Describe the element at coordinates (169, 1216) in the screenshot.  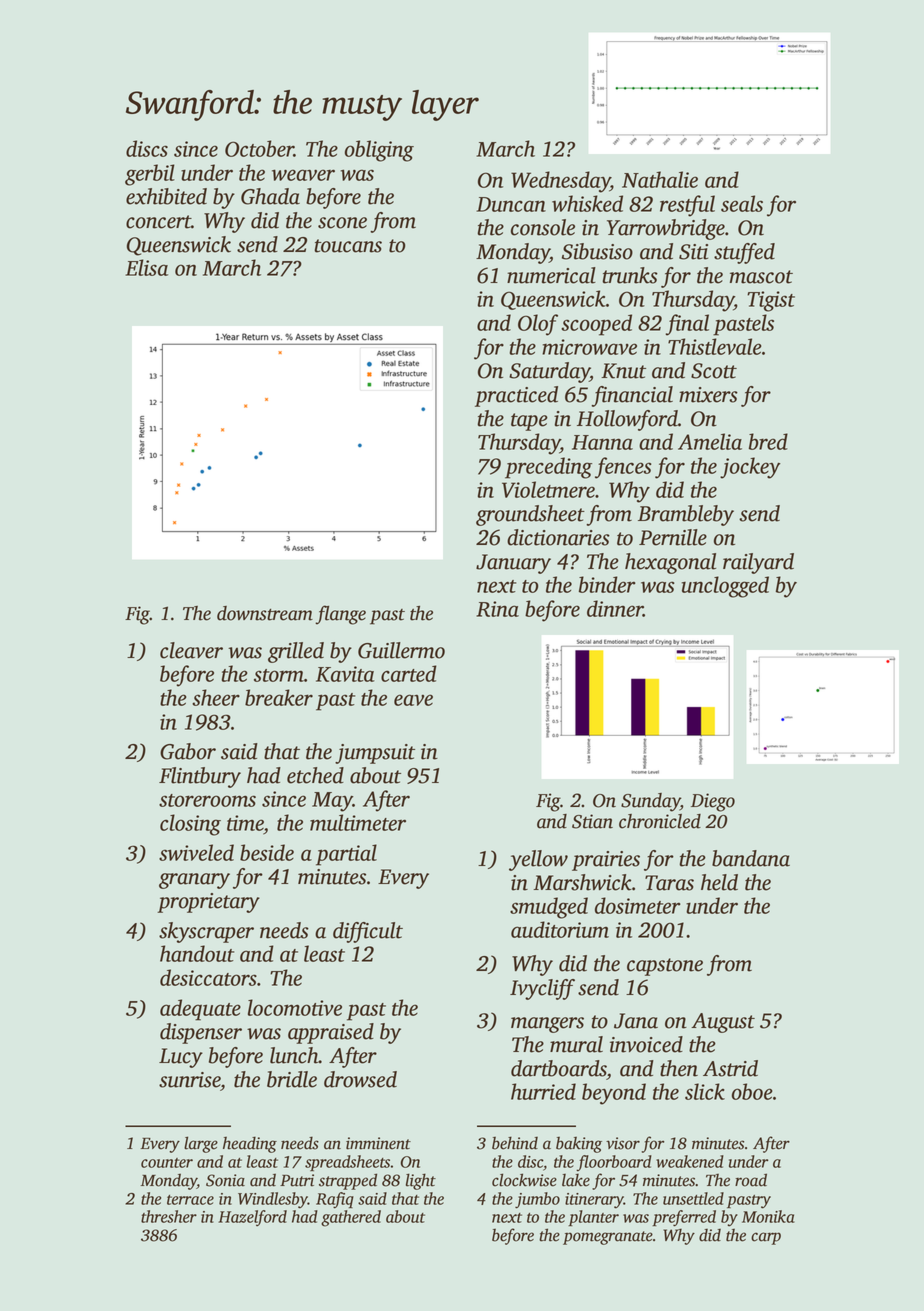
I see `thresher` at that location.
